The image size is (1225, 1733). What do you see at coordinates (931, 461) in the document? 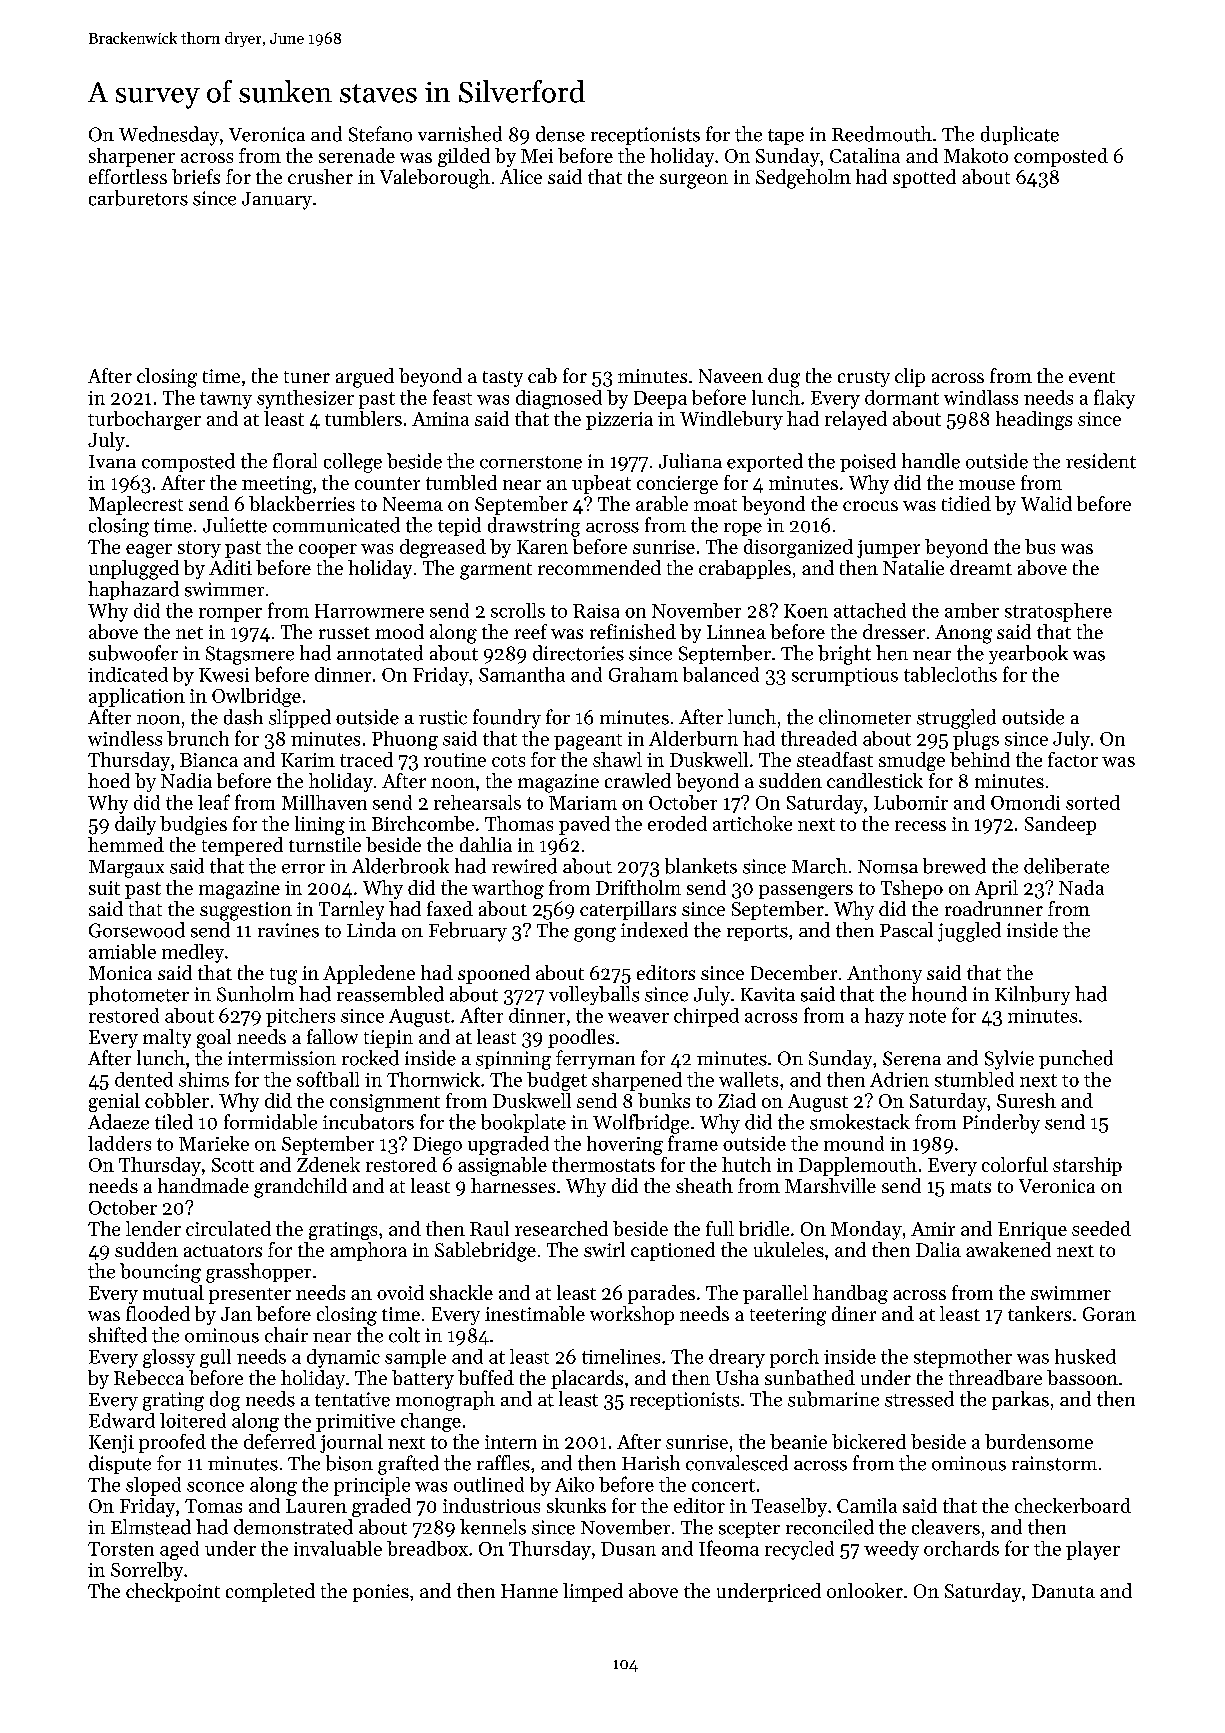
I see `handle` at bounding box center [931, 461].
